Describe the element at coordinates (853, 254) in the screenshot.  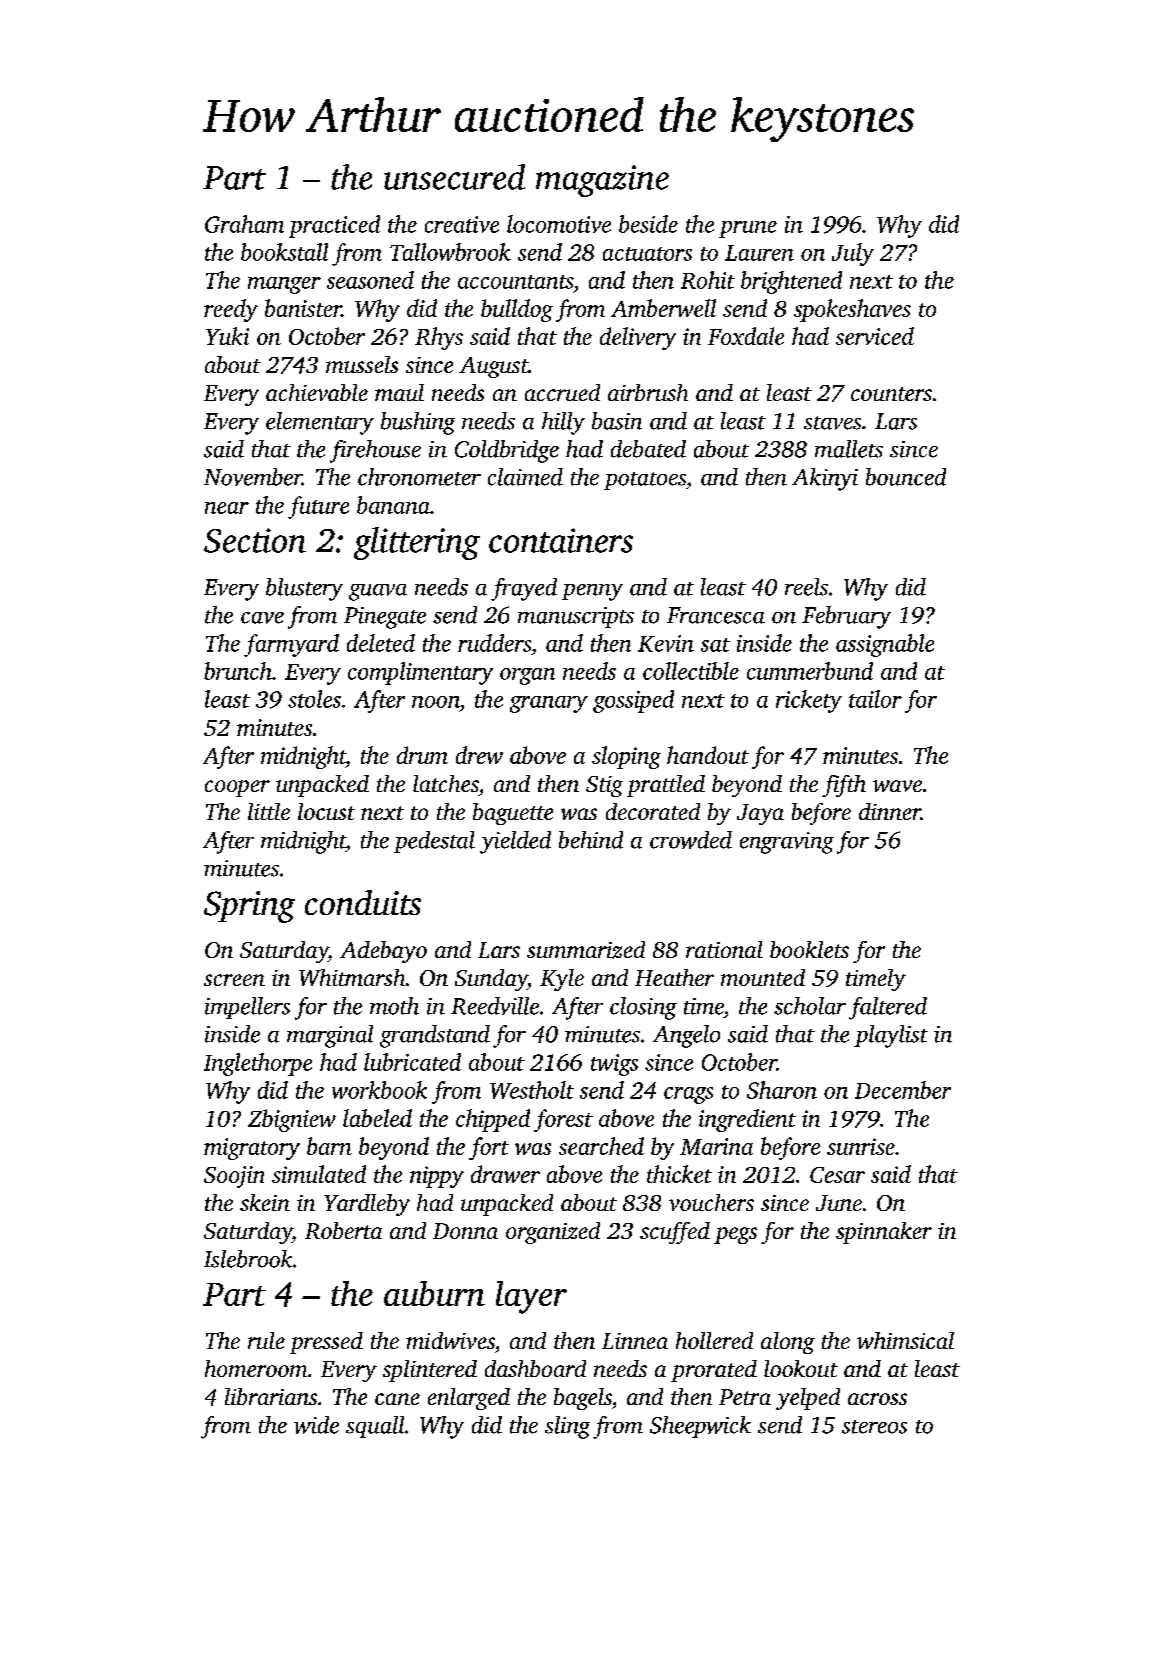
I see `July` at that location.
